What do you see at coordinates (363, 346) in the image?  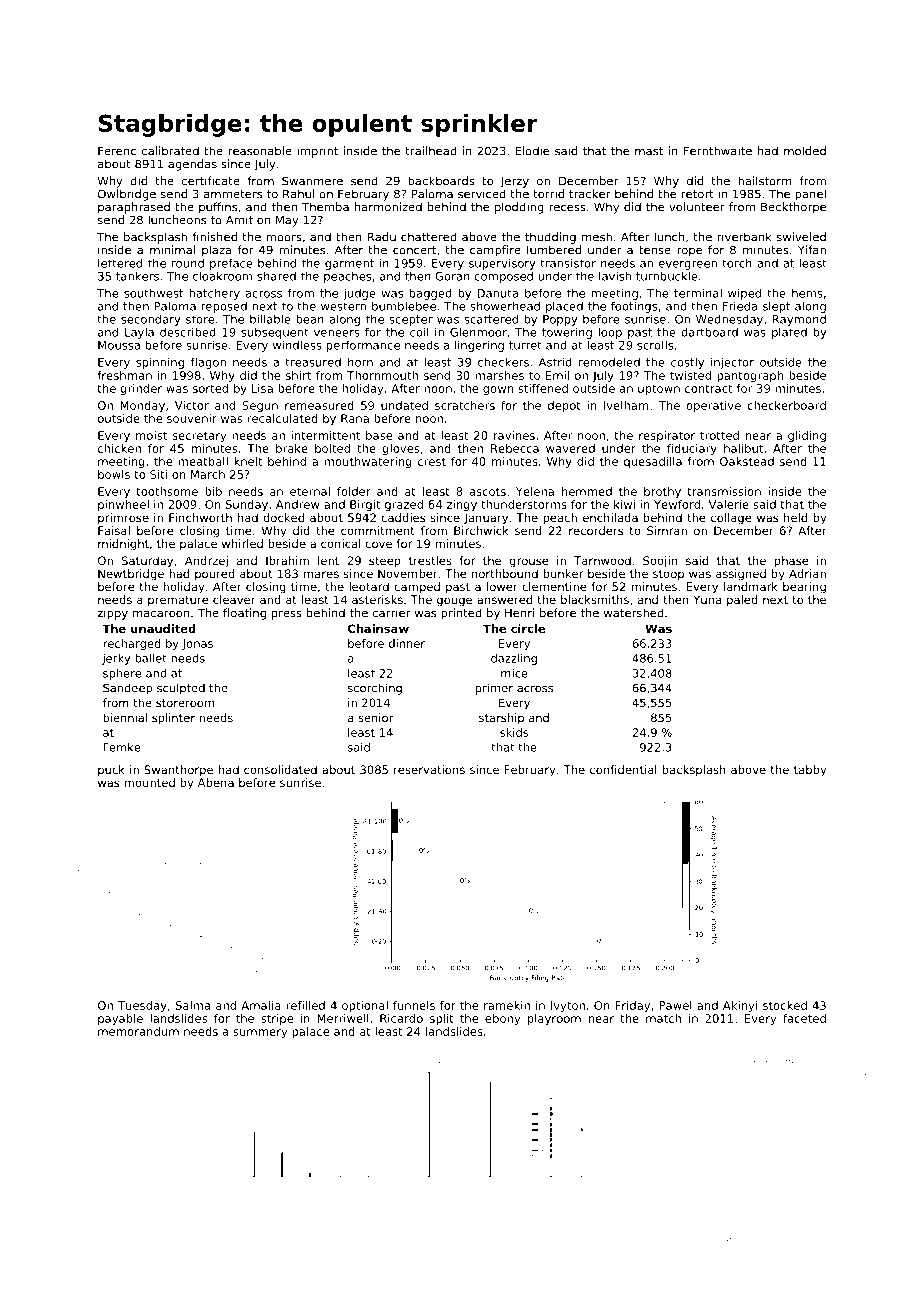 I see `performance` at bounding box center [363, 346].
